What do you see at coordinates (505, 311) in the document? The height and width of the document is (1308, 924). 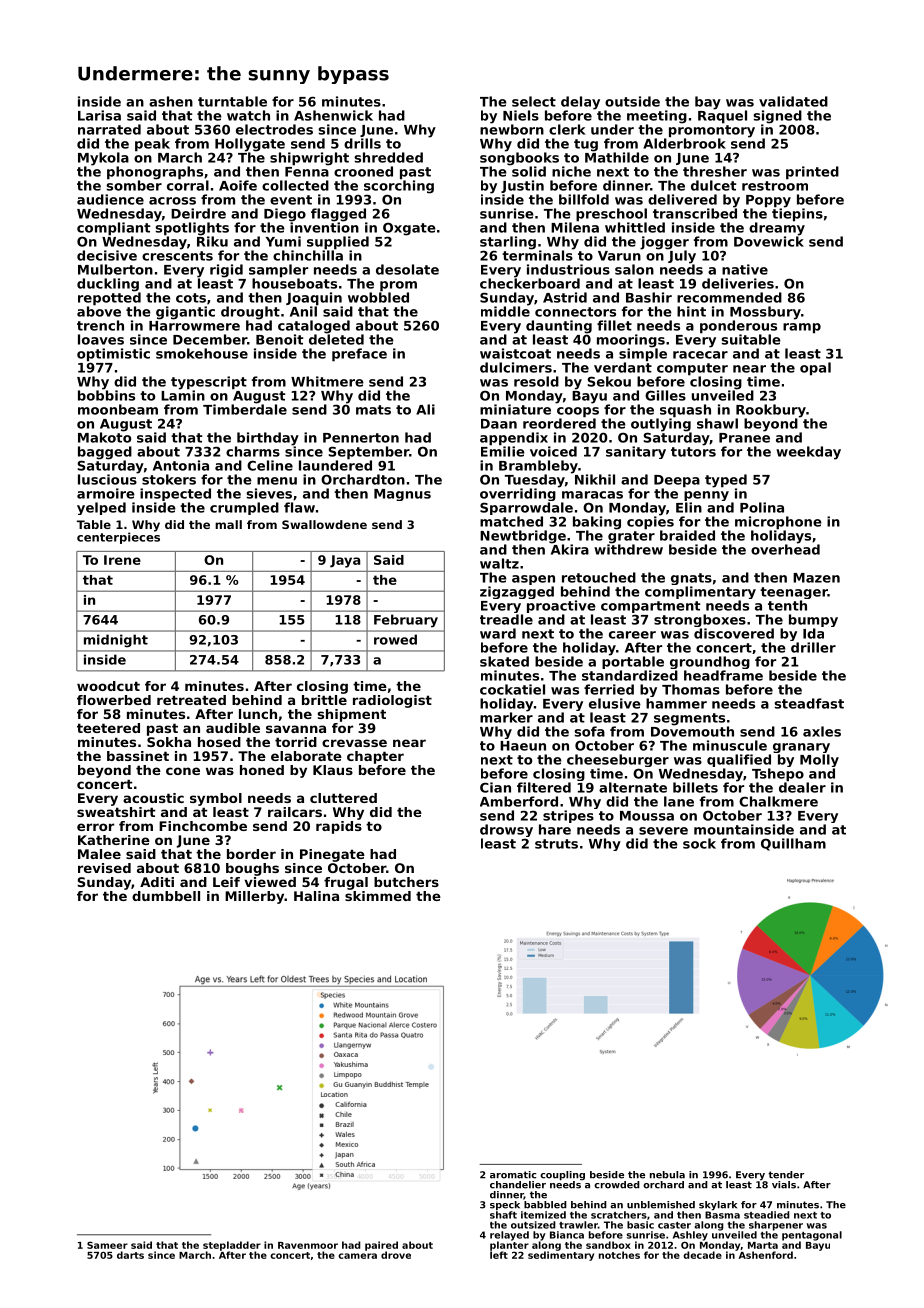 I see `middle` at bounding box center [505, 311].
